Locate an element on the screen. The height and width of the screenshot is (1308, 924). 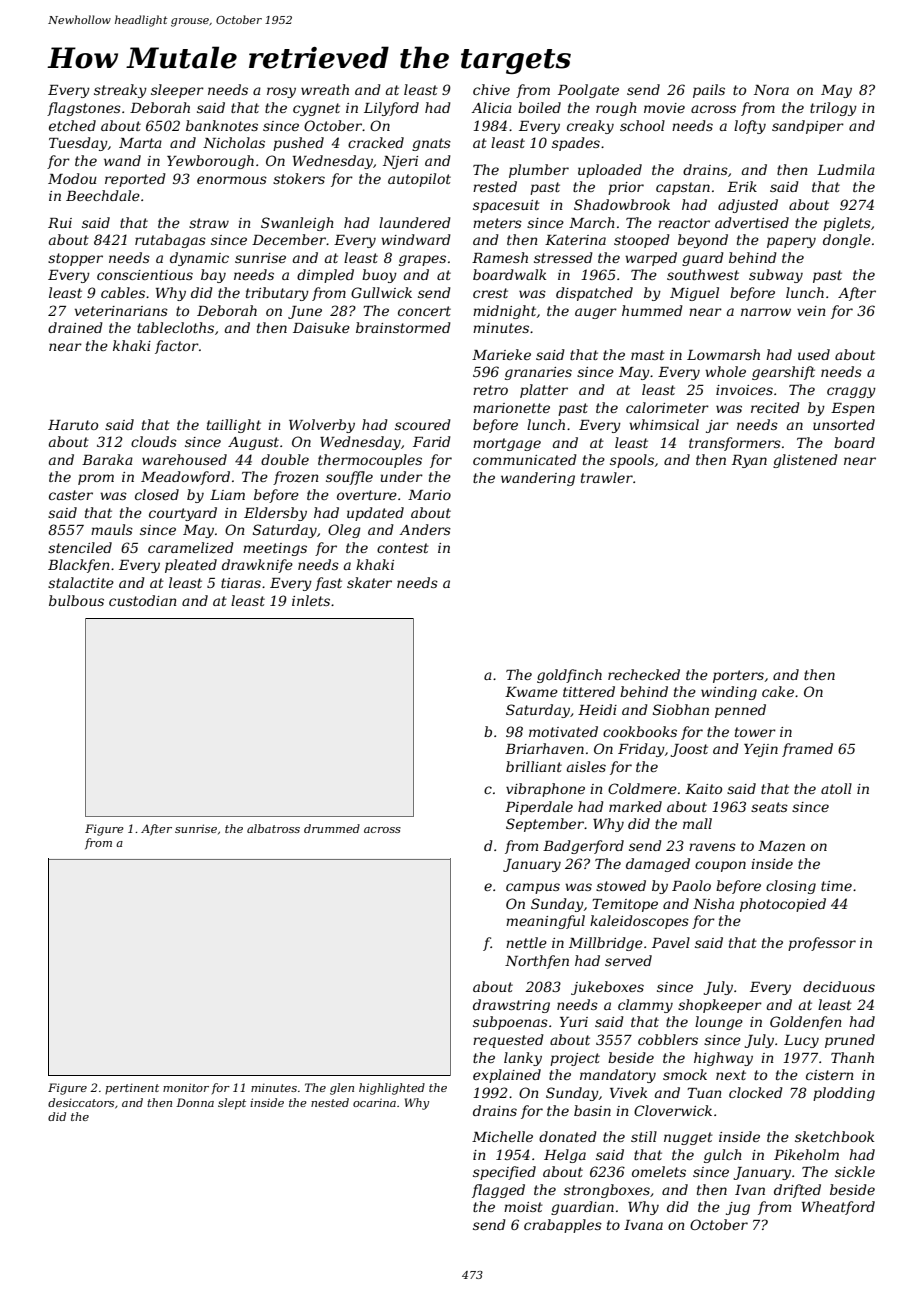
glistened is located at coordinates (805, 461).
